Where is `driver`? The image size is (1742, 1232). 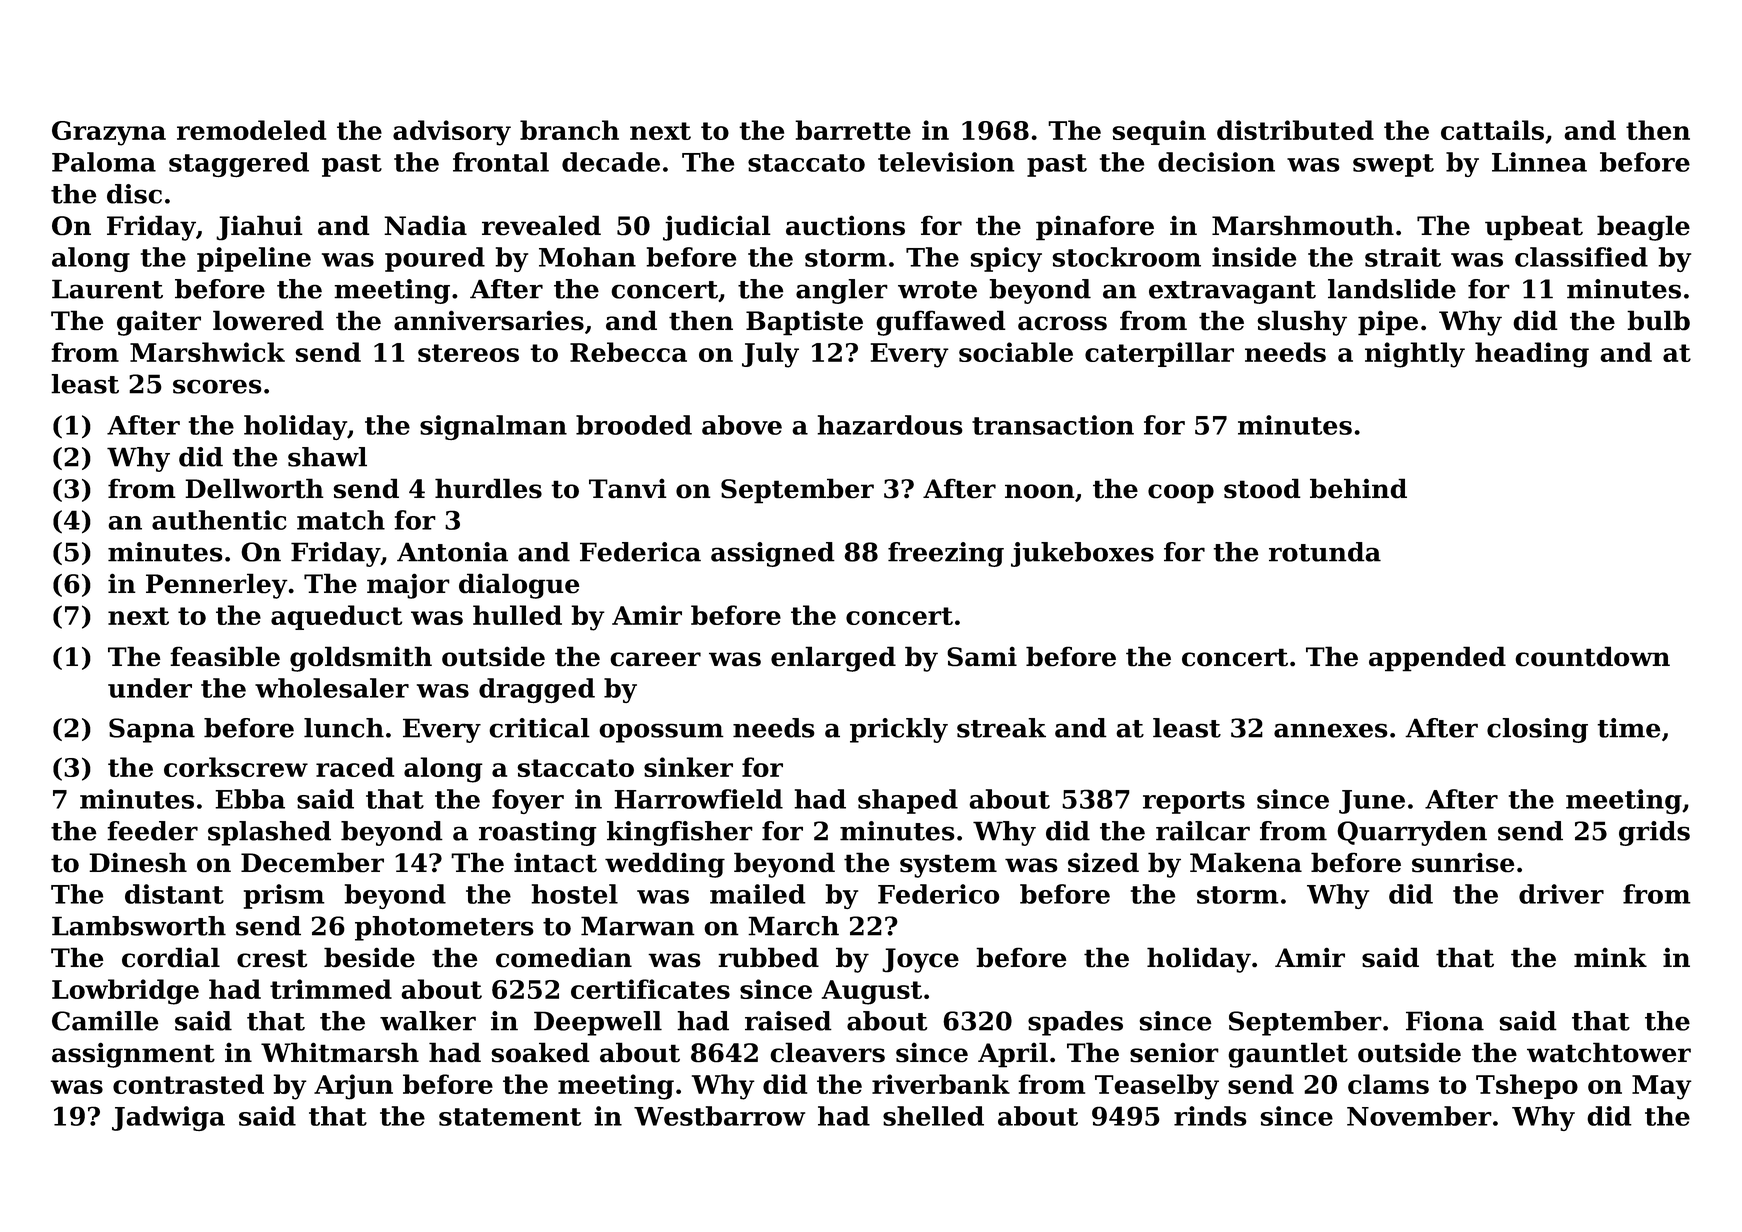 driver is located at coordinates (1561, 894).
